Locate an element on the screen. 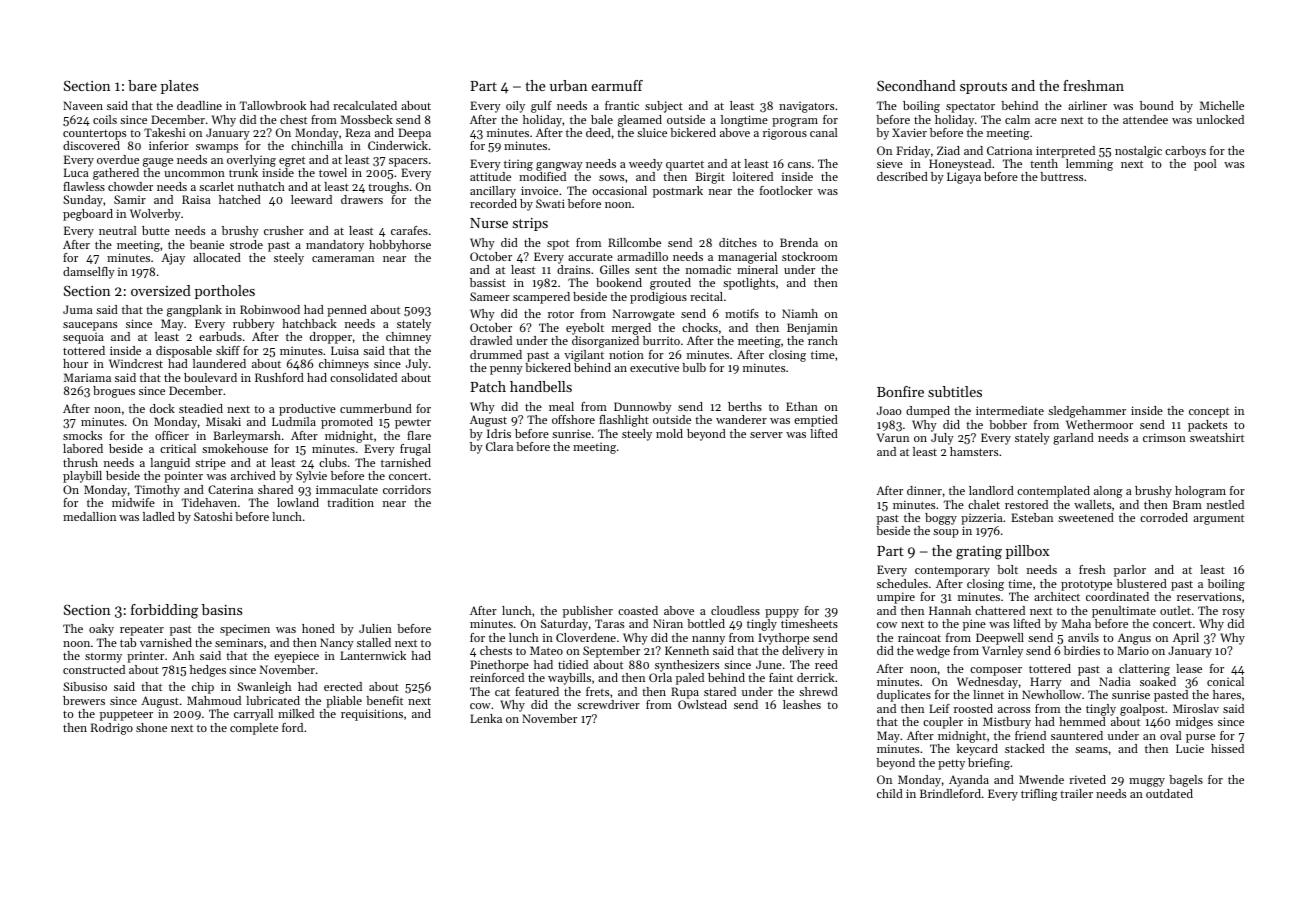  wanderer is located at coordinates (741, 419).
